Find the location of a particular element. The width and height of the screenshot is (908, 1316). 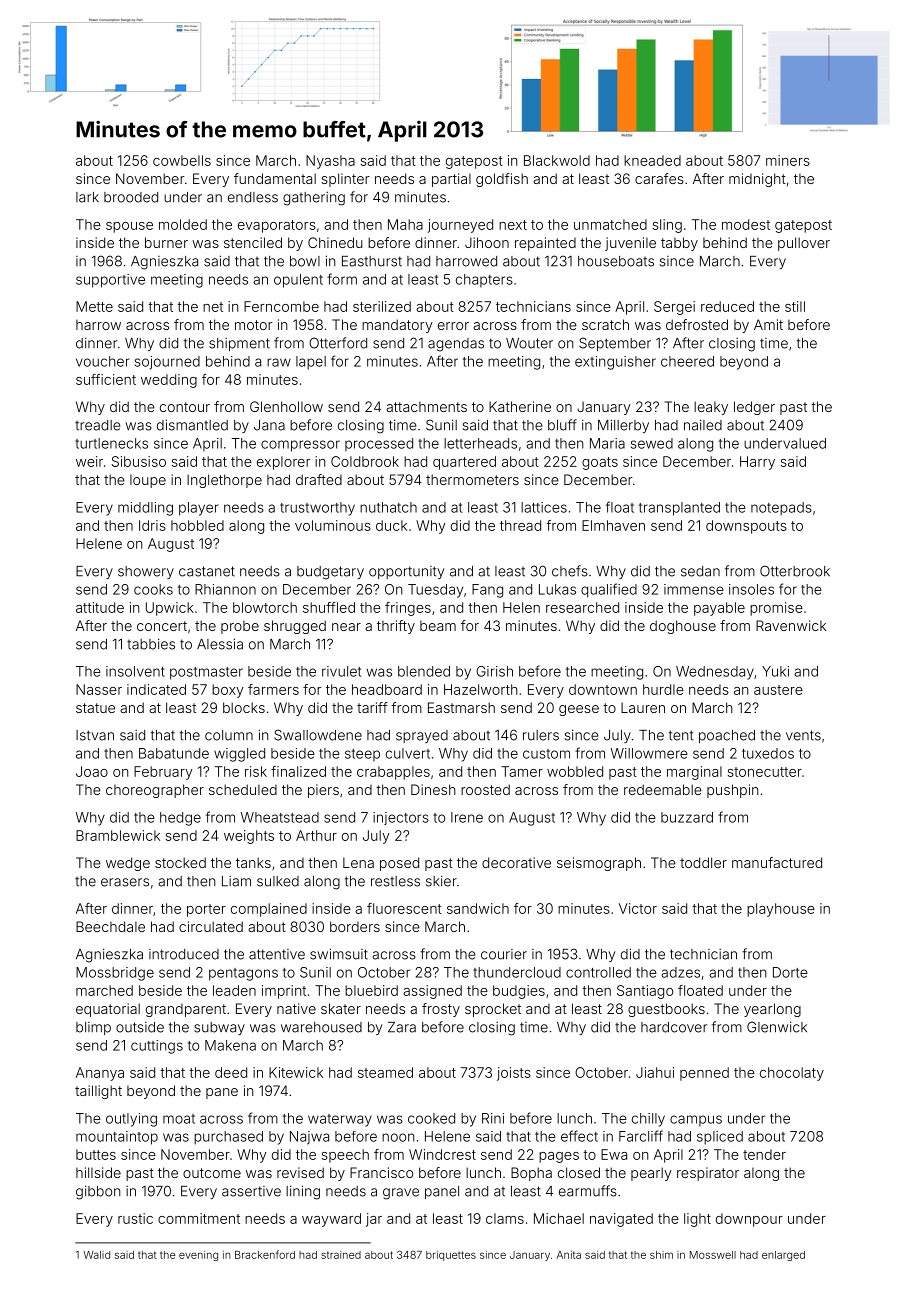

cowbells is located at coordinates (182, 160).
